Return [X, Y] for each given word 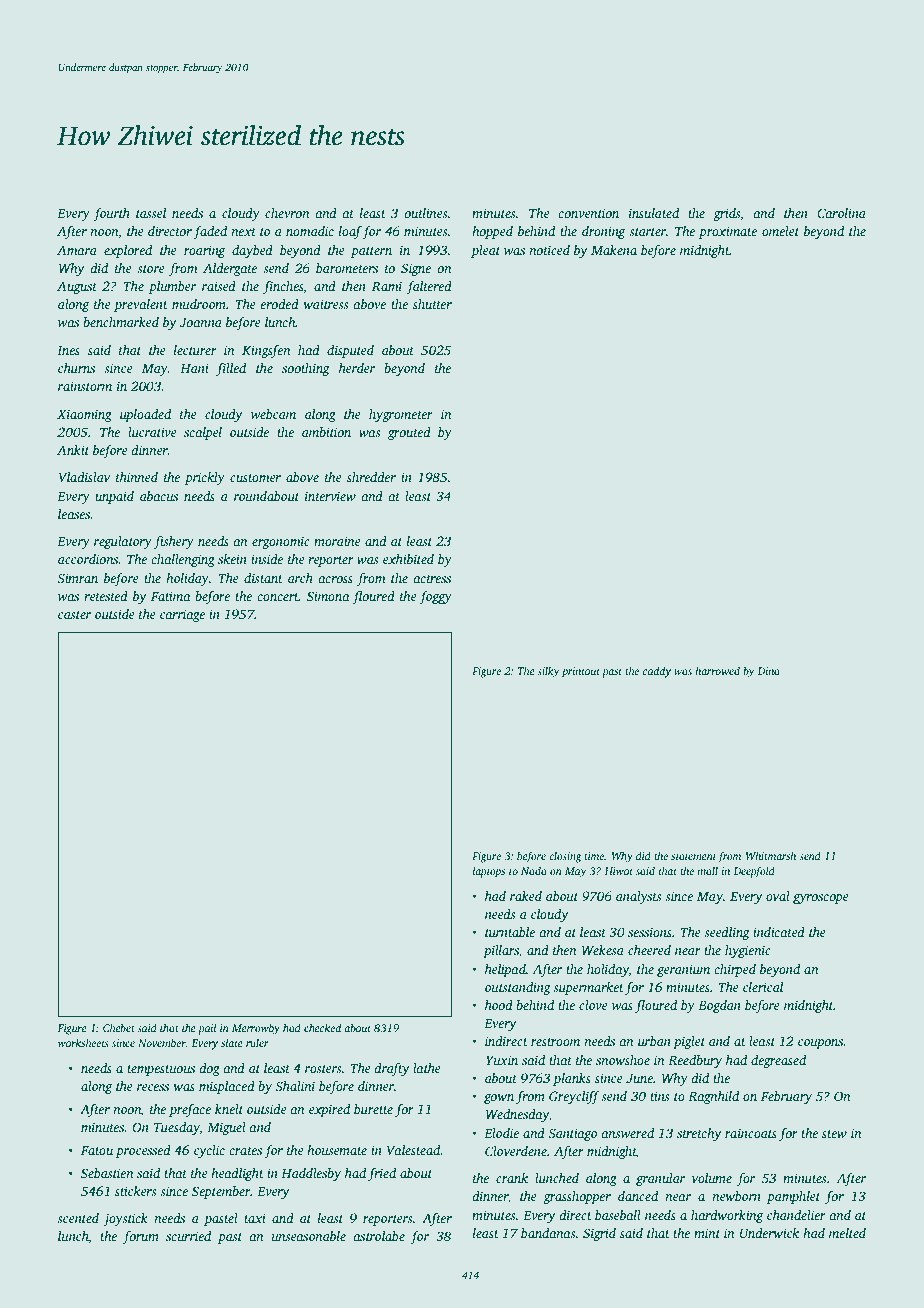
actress [432, 579]
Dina [768, 671]
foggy [435, 597]
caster [74, 615]
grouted [409, 433]
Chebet [119, 1027]
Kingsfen [266, 351]
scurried [188, 1236]
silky [548, 672]
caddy [657, 672]
